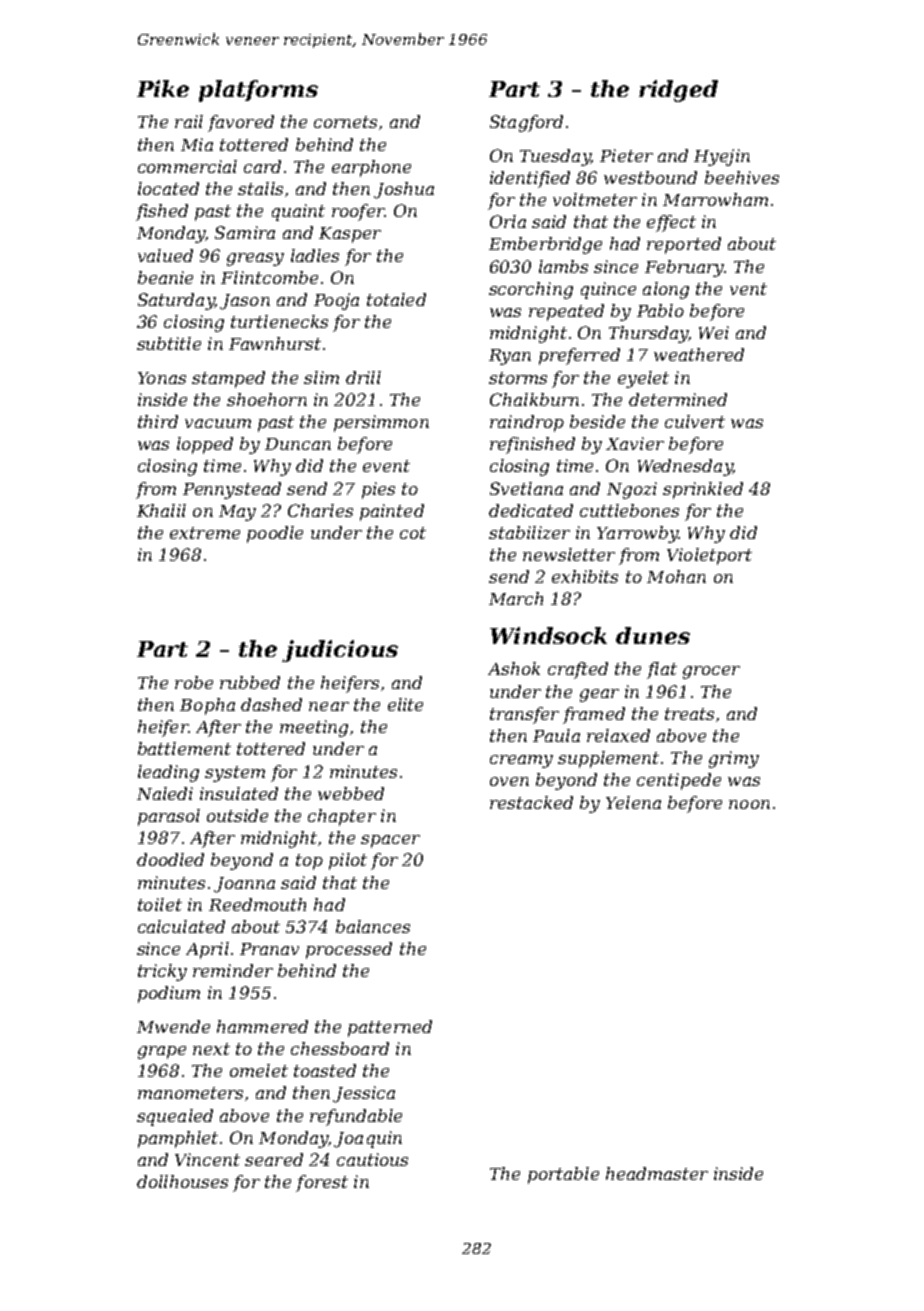  I want to click on March, so click(516, 598).
